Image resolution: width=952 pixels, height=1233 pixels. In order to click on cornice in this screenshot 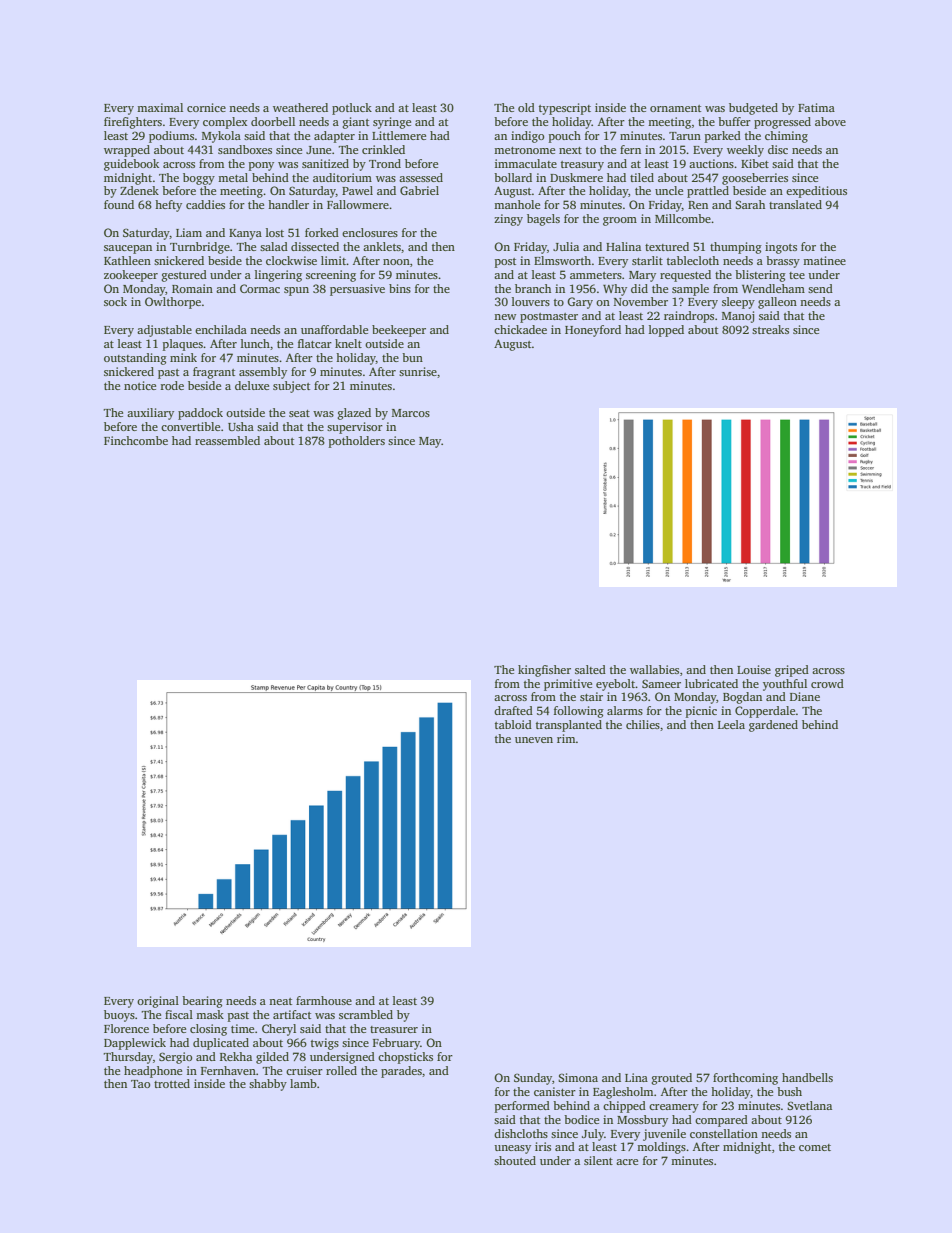, I will do `click(206, 107)`.
